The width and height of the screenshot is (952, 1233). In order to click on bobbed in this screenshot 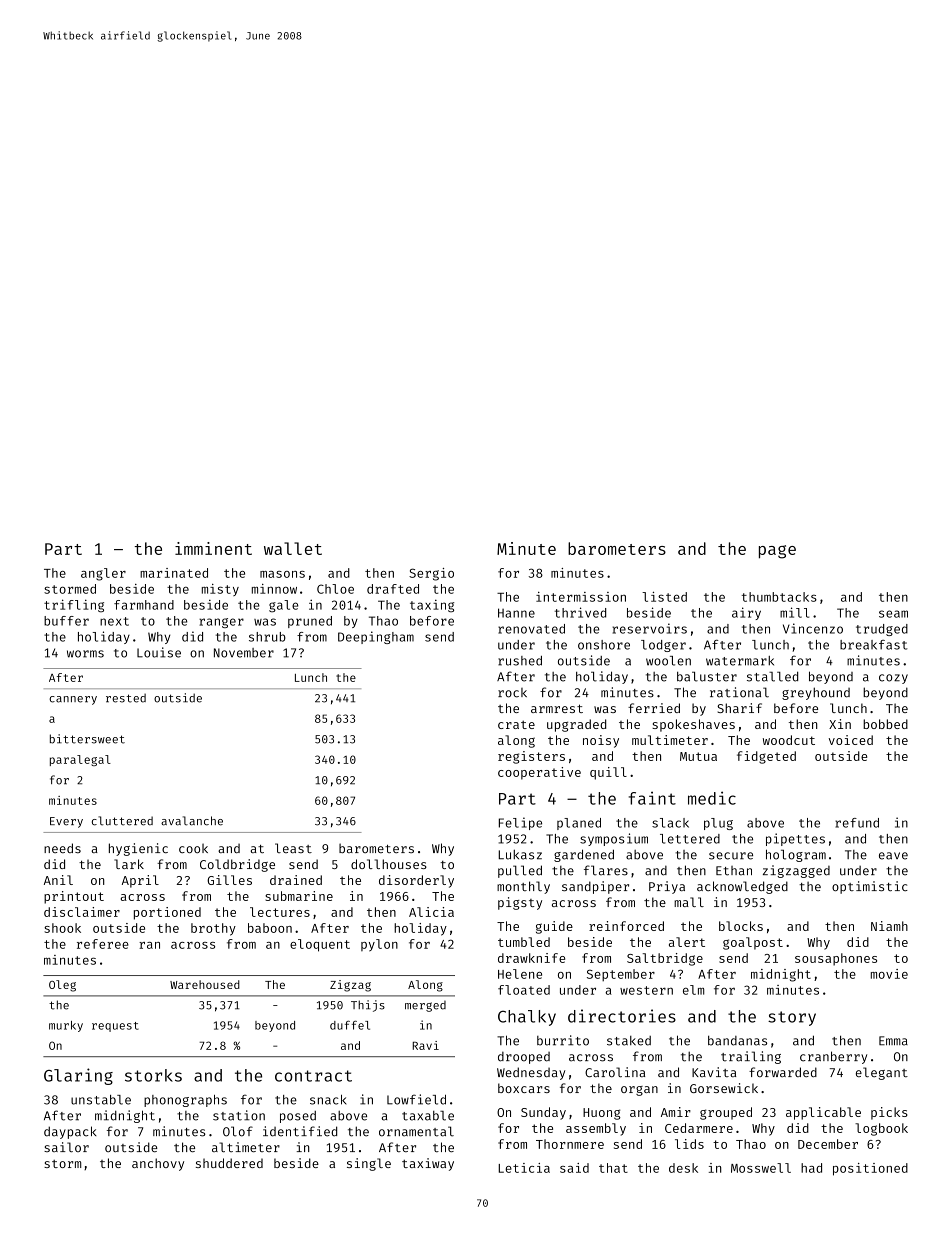, I will do `click(885, 724)`.
